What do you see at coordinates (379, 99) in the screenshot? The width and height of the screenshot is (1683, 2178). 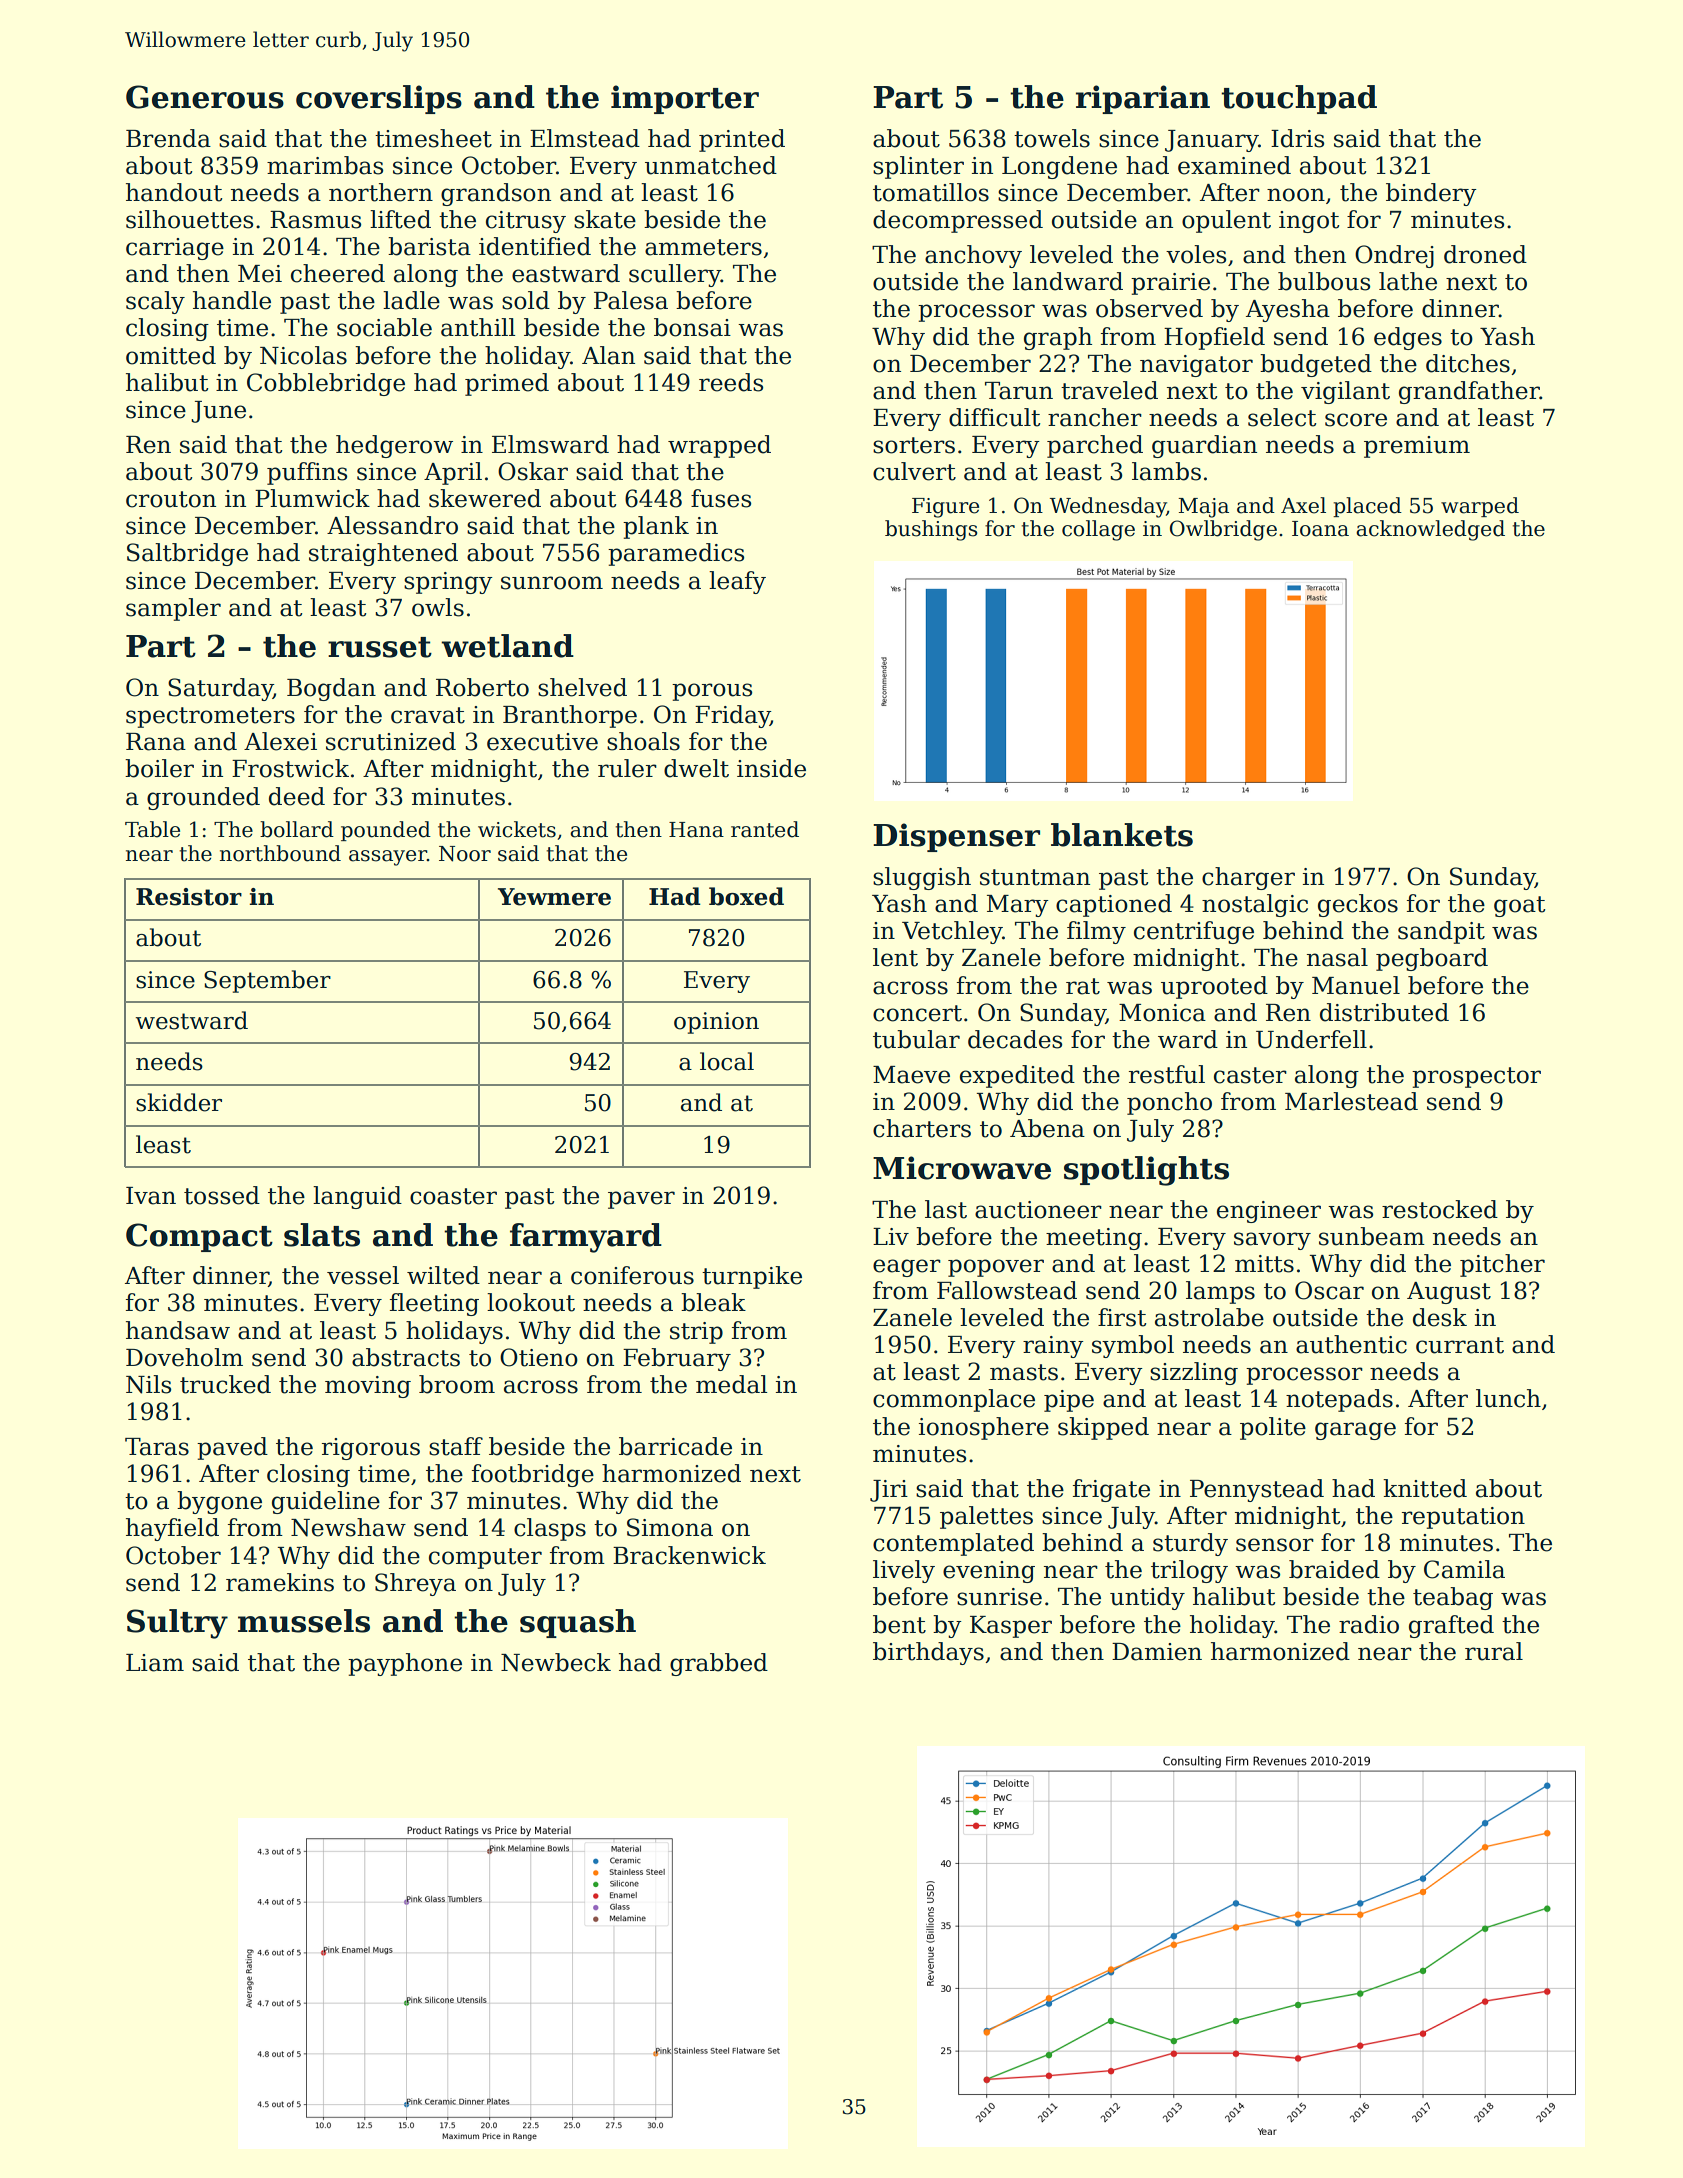 I see `coverslips` at bounding box center [379, 99].
